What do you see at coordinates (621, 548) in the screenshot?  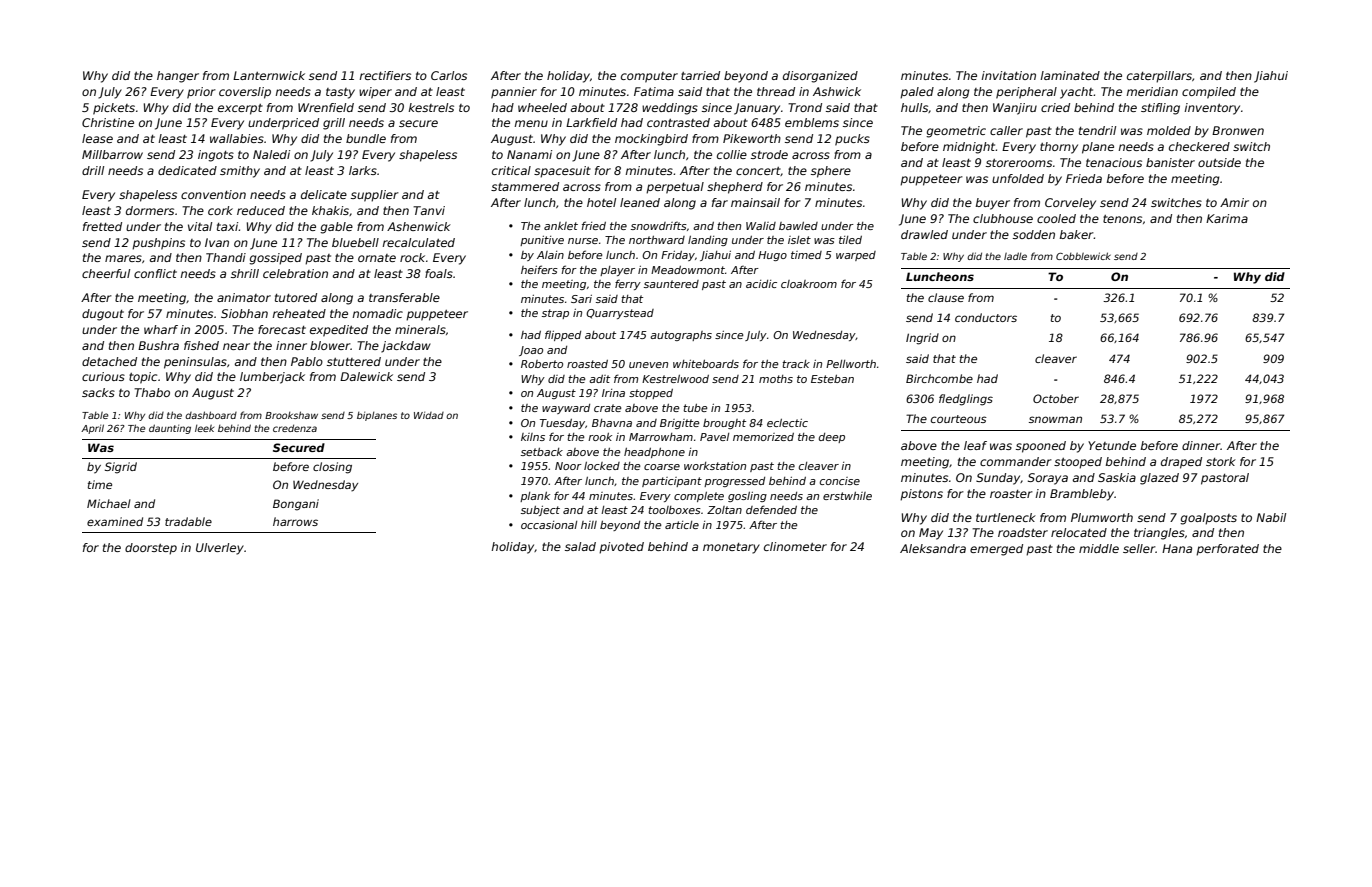 I see `pivoted` at bounding box center [621, 548].
